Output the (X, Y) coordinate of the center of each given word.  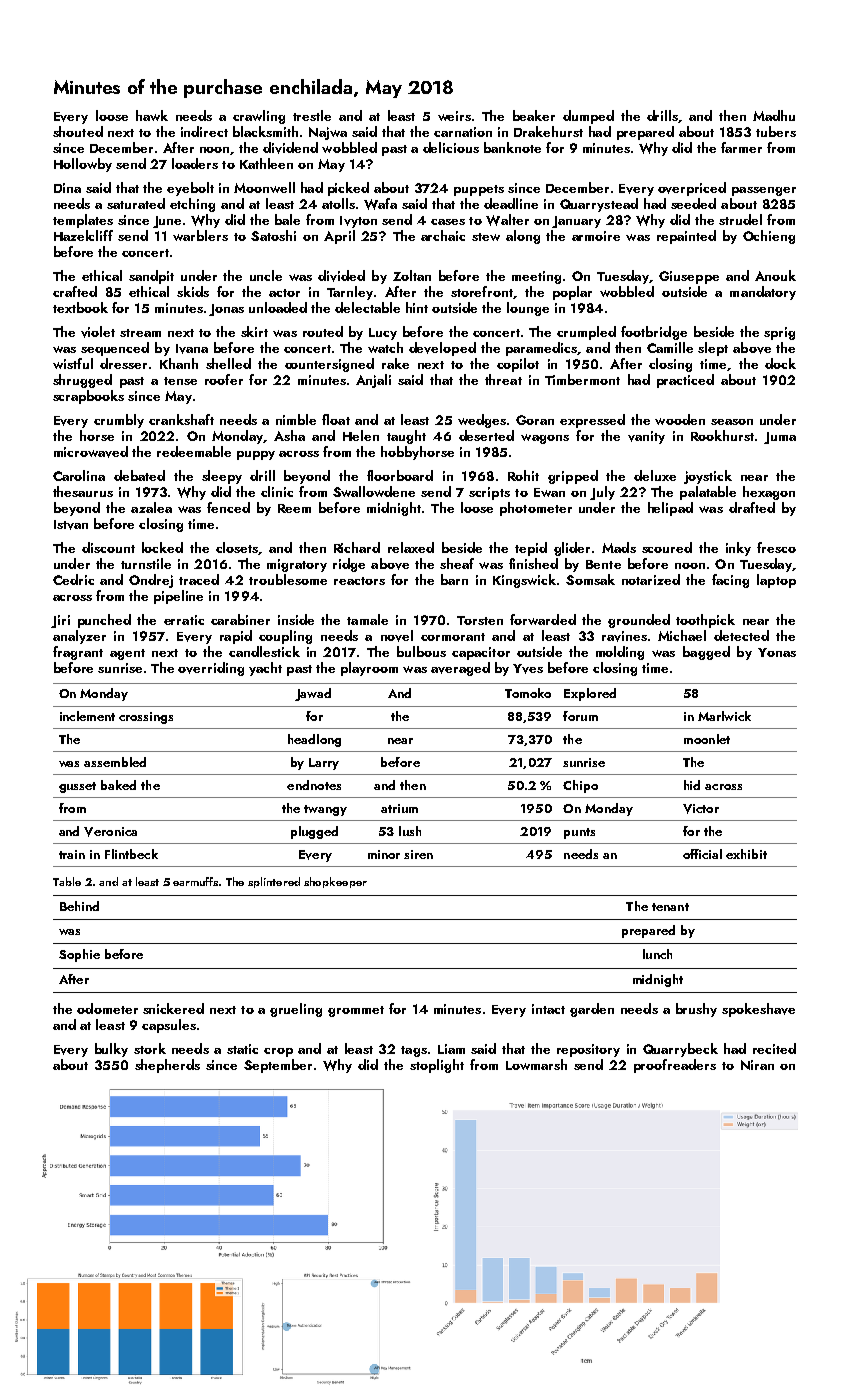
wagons (545, 439)
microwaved (91, 452)
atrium (399, 808)
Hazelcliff (83, 235)
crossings (146, 718)
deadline (511, 203)
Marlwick (724, 716)
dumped (588, 117)
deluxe (655, 475)
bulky (111, 1050)
